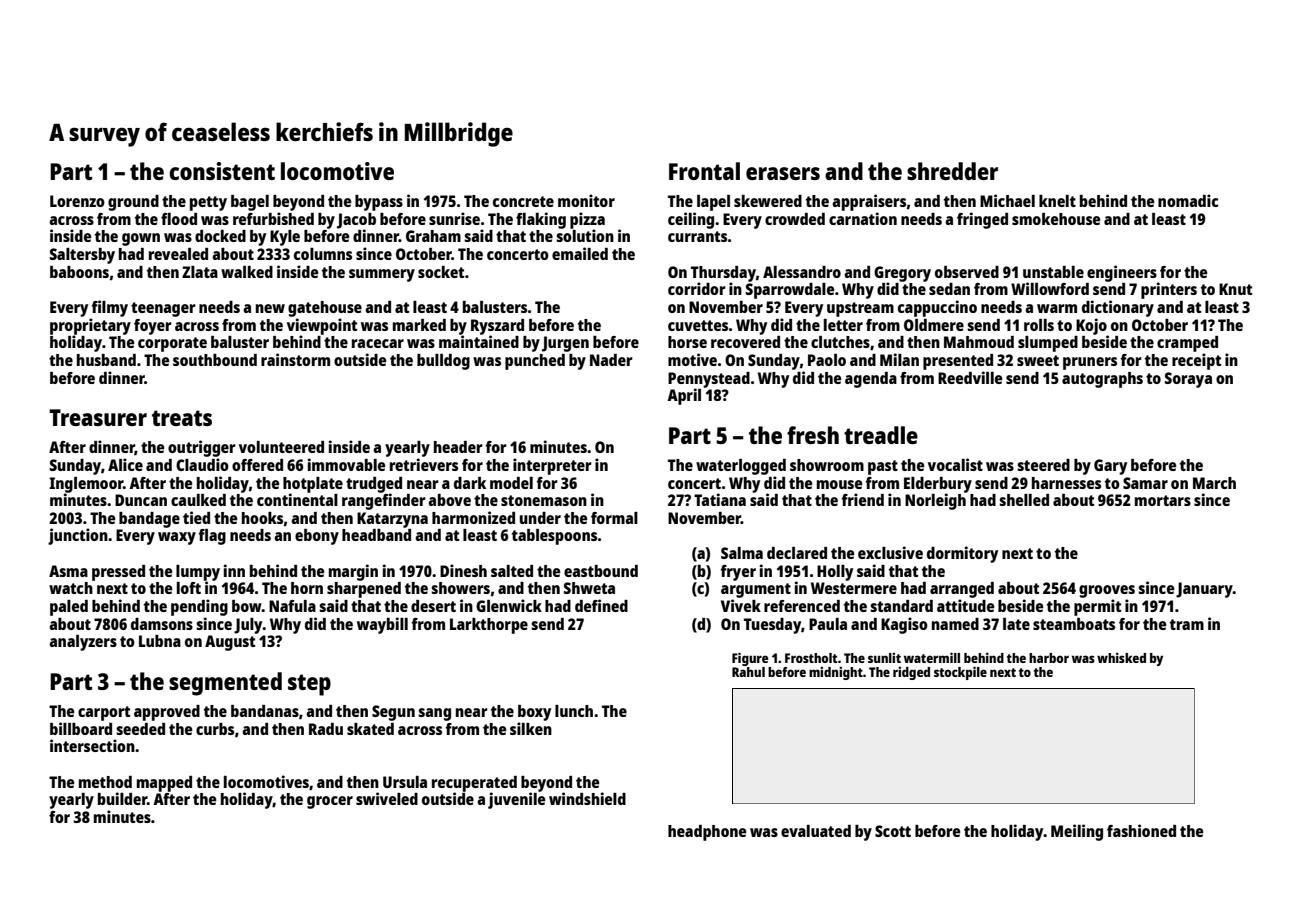  What do you see at coordinates (382, 275) in the screenshot?
I see `summery` at bounding box center [382, 275].
